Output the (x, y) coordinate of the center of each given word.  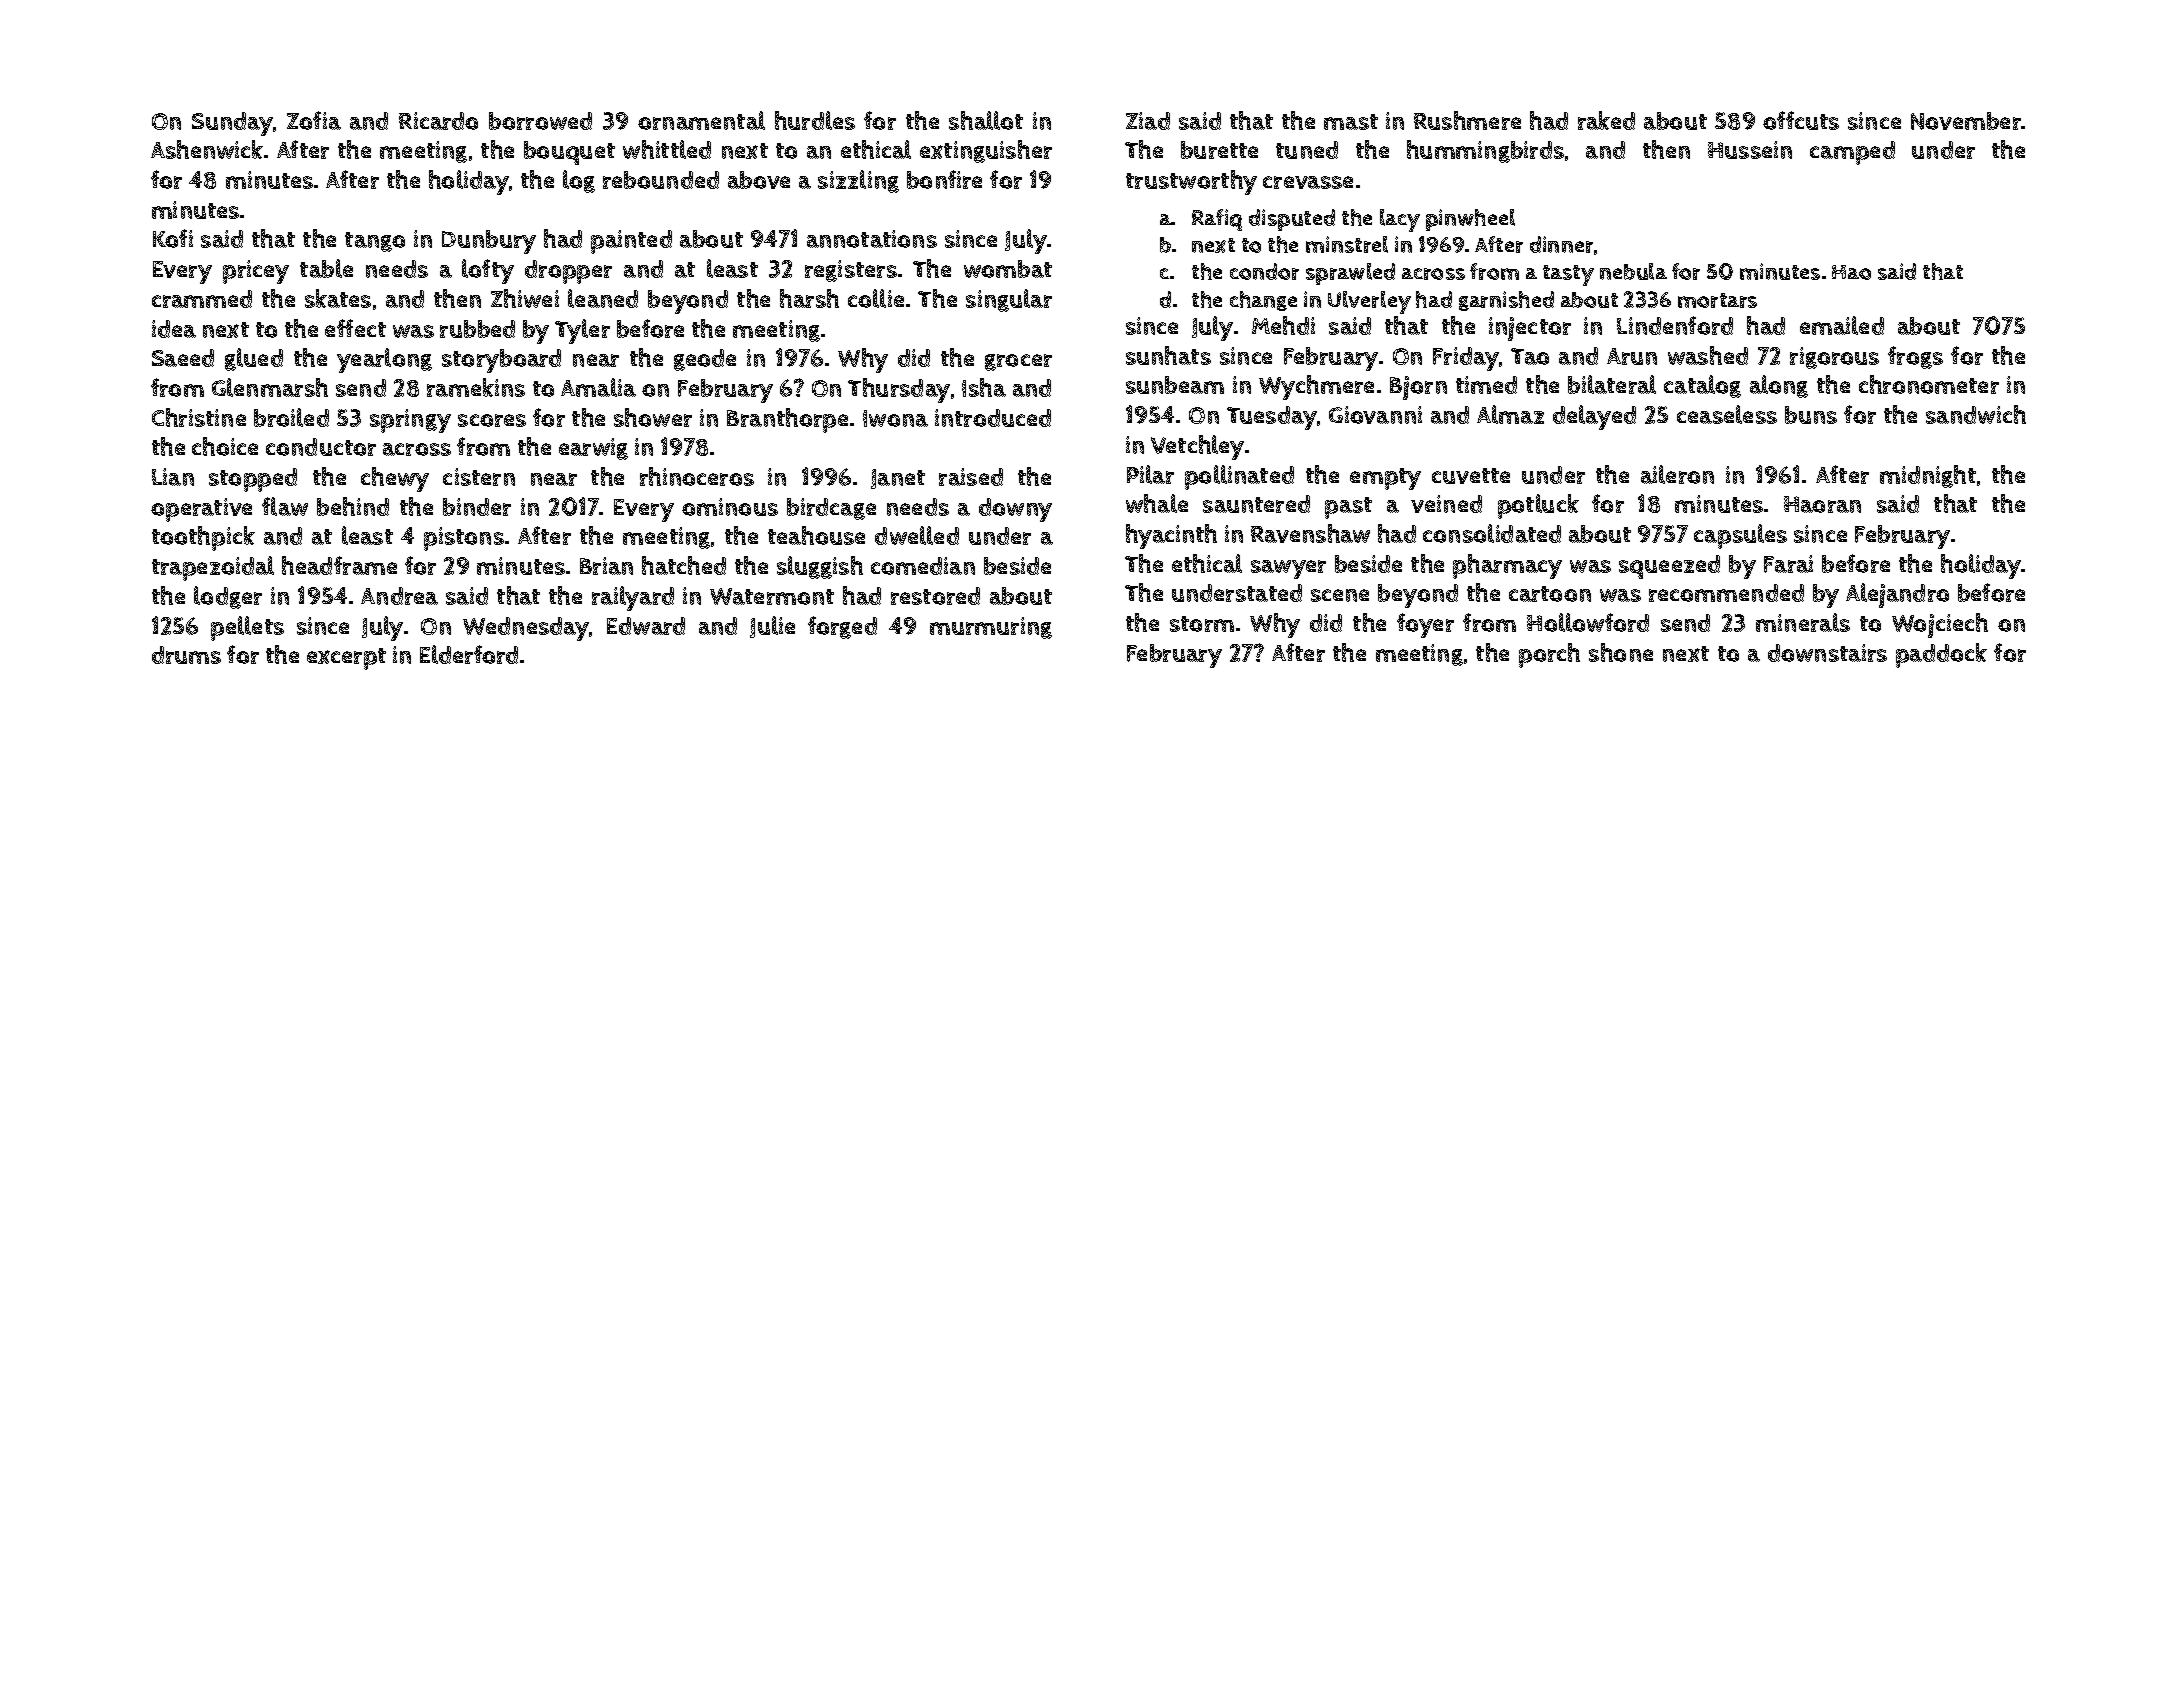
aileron (1677, 474)
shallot (986, 120)
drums (186, 655)
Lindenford (1675, 325)
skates (338, 298)
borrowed (540, 121)
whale (1157, 503)
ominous (730, 507)
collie (876, 298)
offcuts (1801, 120)
